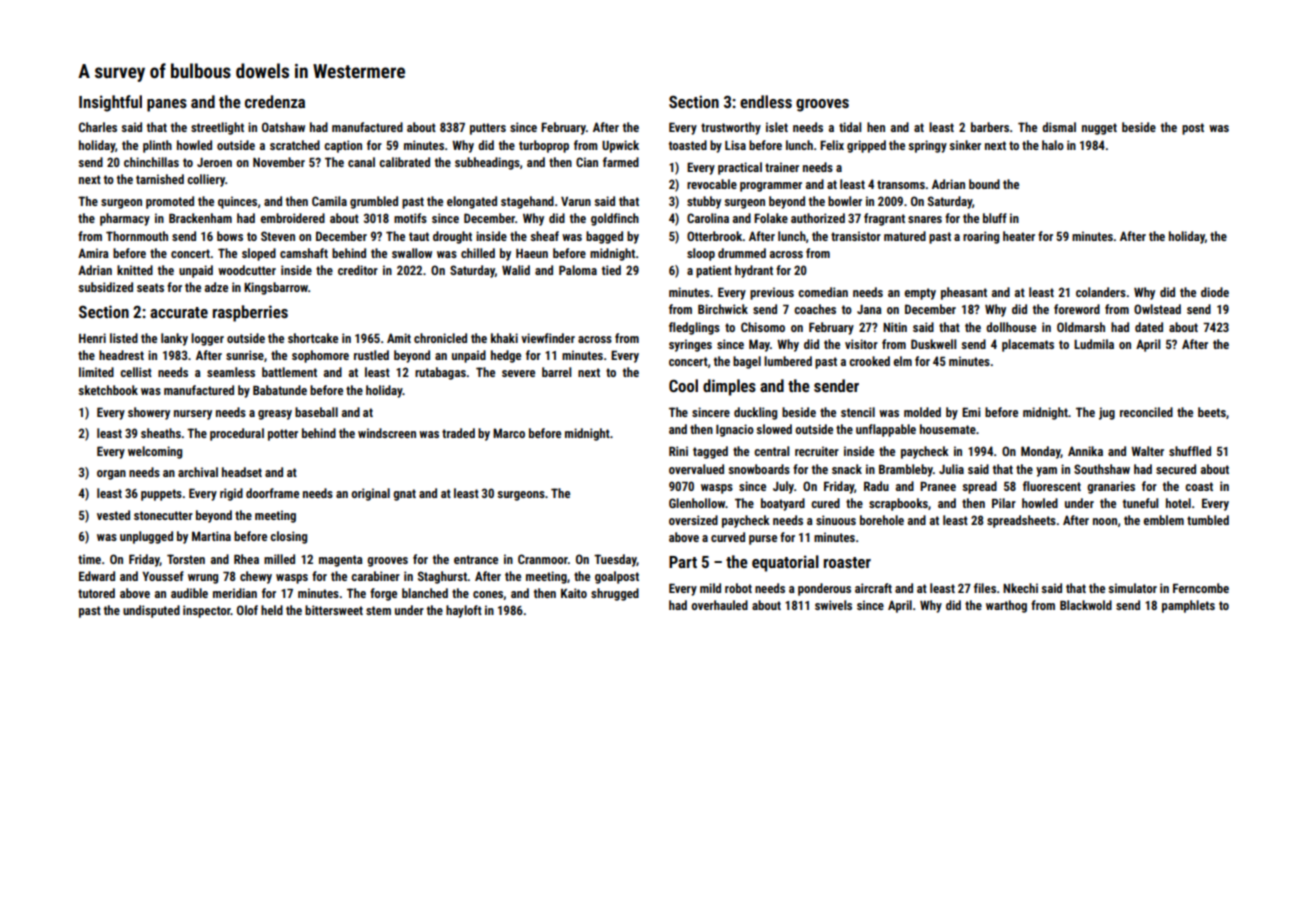 Image resolution: width=1308 pixels, height=924 pixels. Describe the element at coordinates (509, 433) in the screenshot. I see `Marco` at that location.
